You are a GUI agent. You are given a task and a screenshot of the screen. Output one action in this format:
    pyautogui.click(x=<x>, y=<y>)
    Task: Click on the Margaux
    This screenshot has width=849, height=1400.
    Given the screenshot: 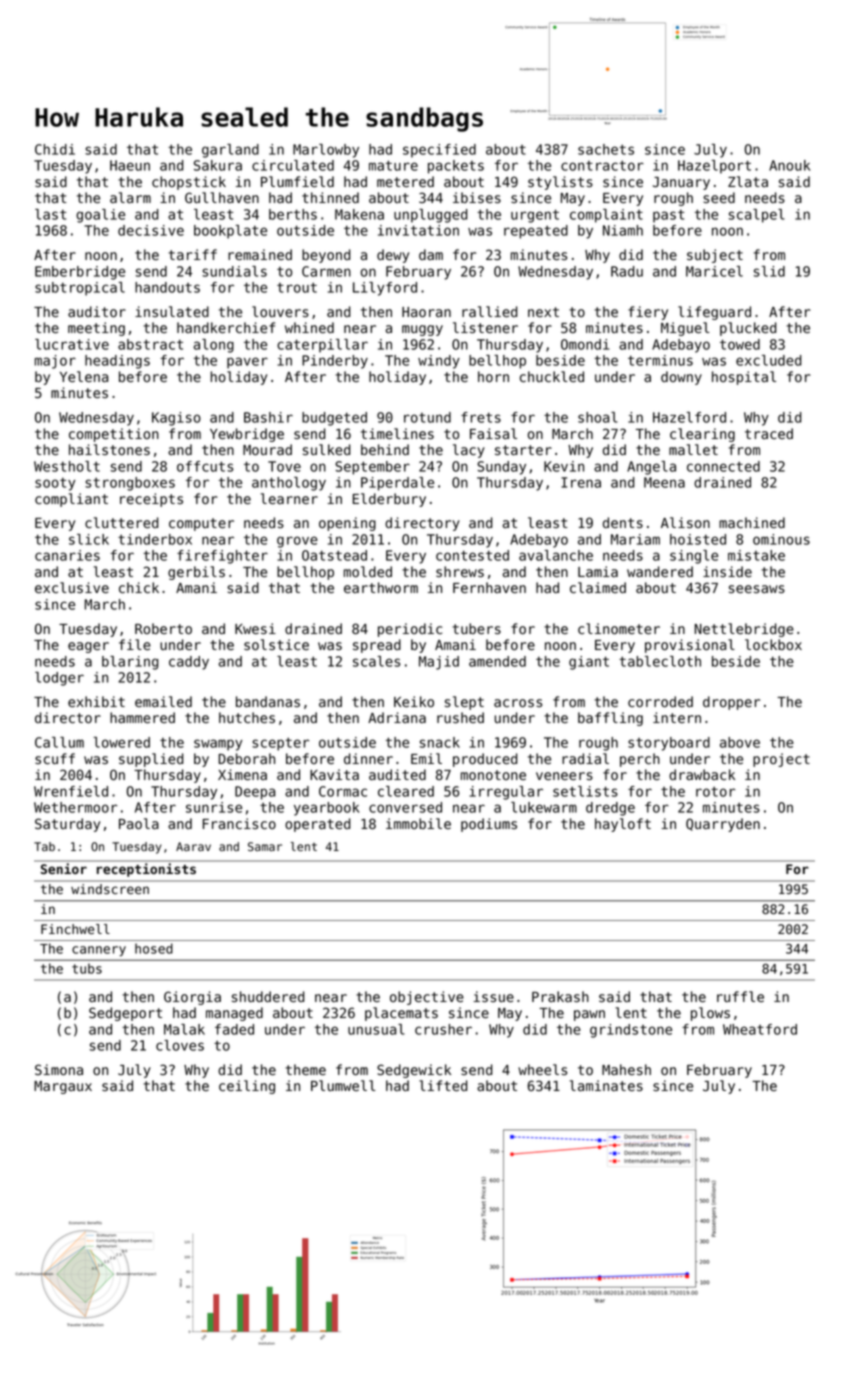 What is the action you would take?
    pyautogui.click(x=63, y=1087)
